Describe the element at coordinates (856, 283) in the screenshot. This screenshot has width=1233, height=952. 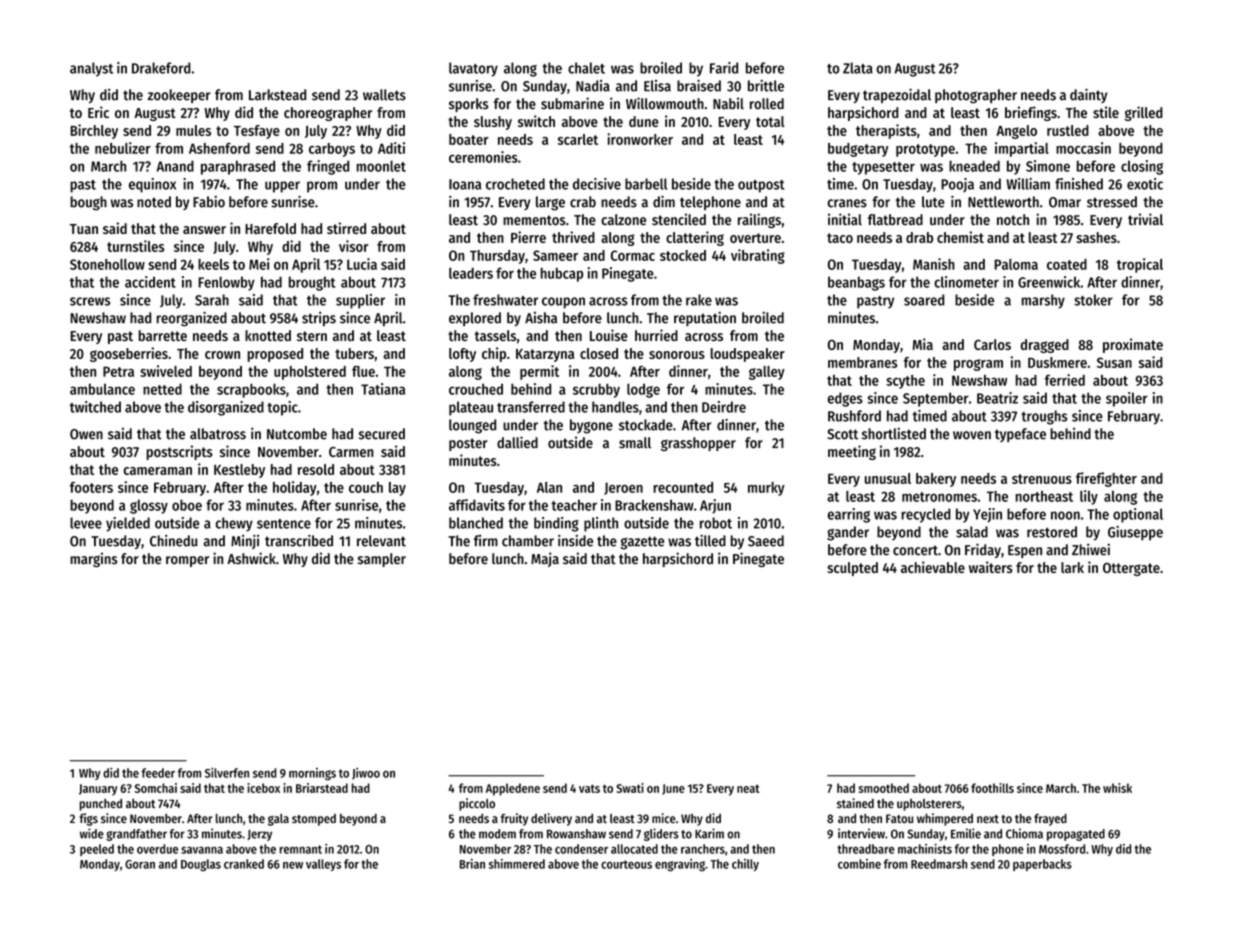
I see `beanbags` at that location.
